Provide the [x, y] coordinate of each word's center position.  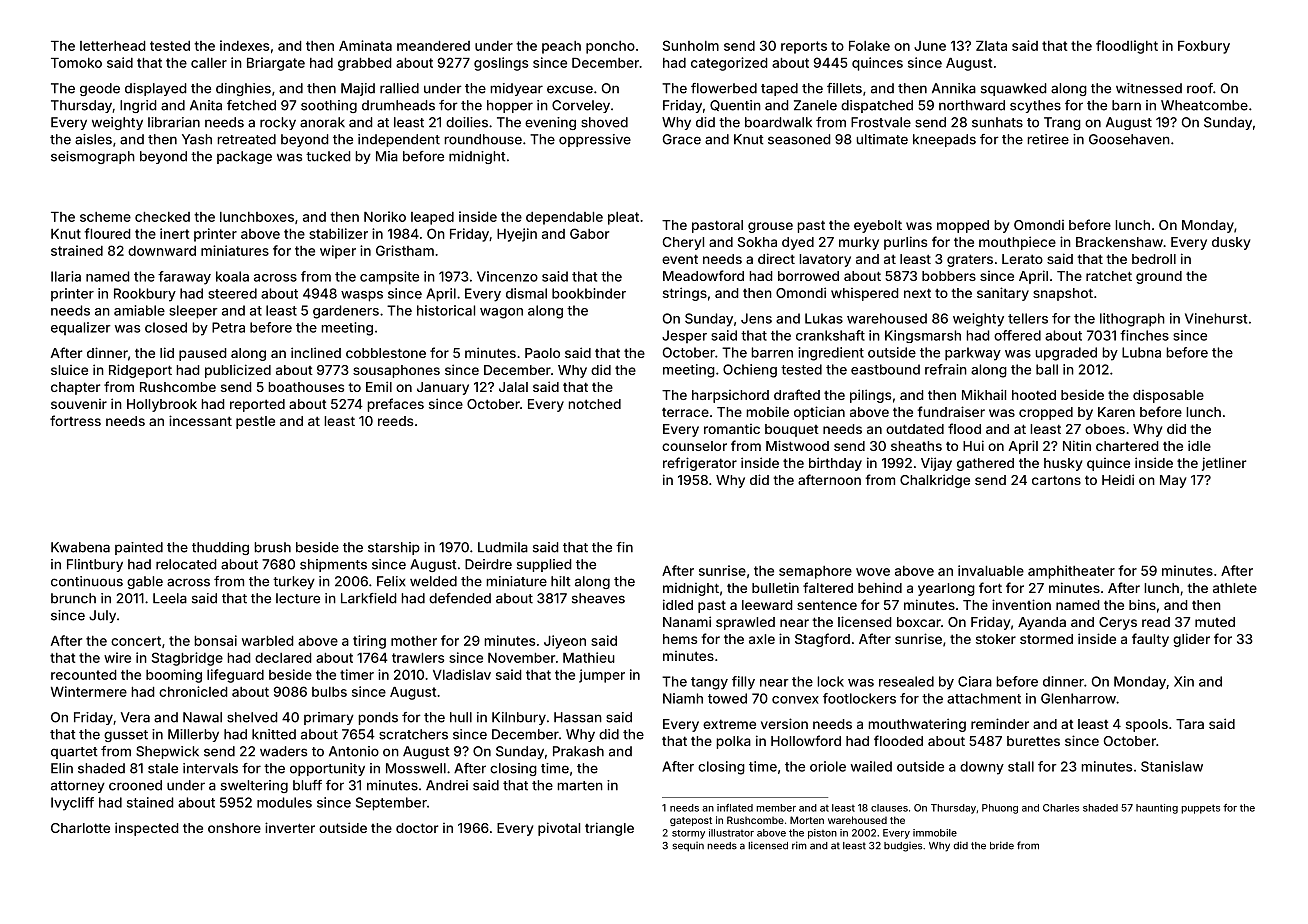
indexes [244, 45]
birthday [835, 464]
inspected [147, 829]
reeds [395, 421]
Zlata [991, 46]
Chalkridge [935, 481]
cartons [1056, 480]
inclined [316, 352]
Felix [391, 581]
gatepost [691, 821]
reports [804, 47]
